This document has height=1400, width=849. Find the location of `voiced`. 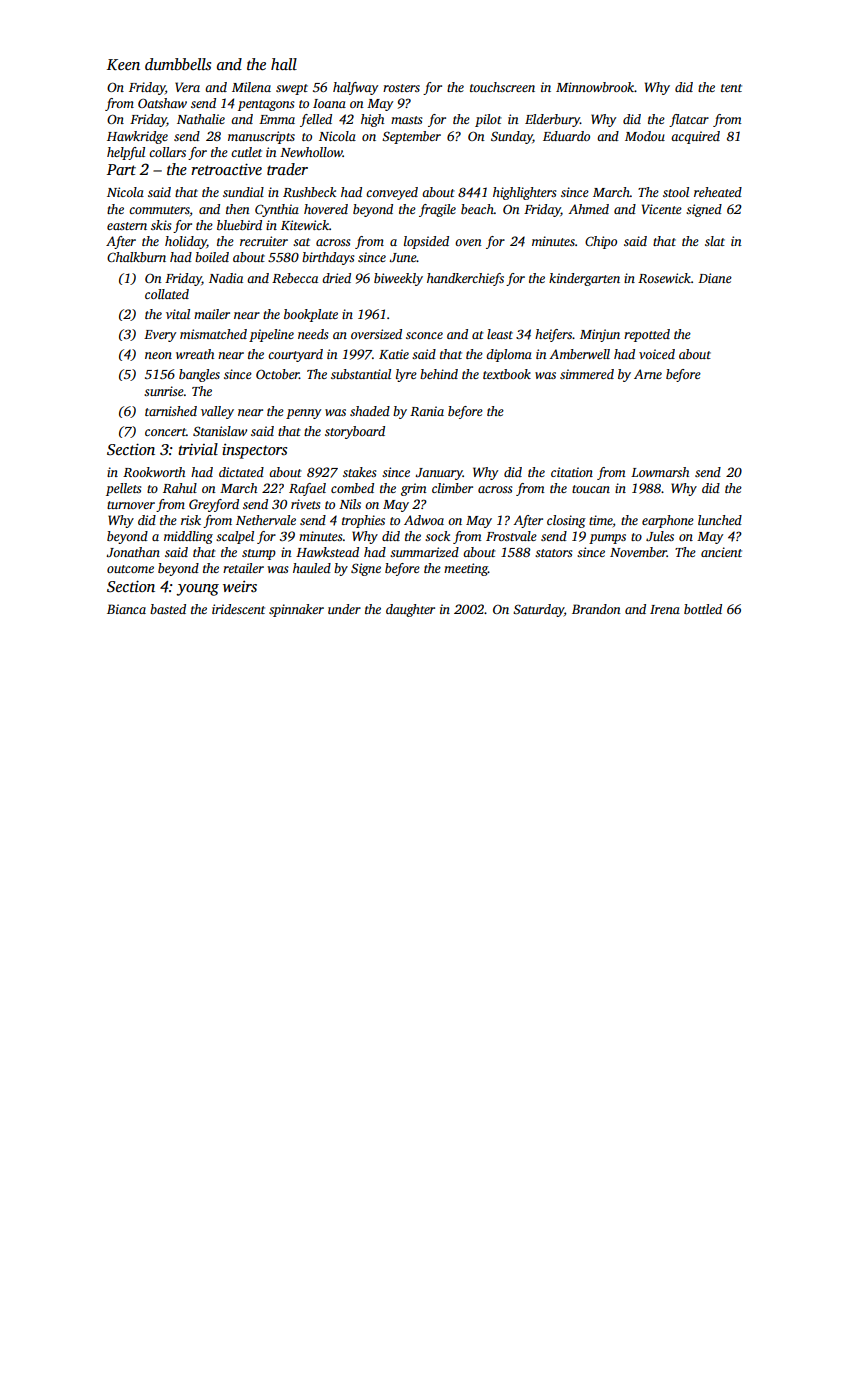

voiced is located at coordinates (657, 354).
